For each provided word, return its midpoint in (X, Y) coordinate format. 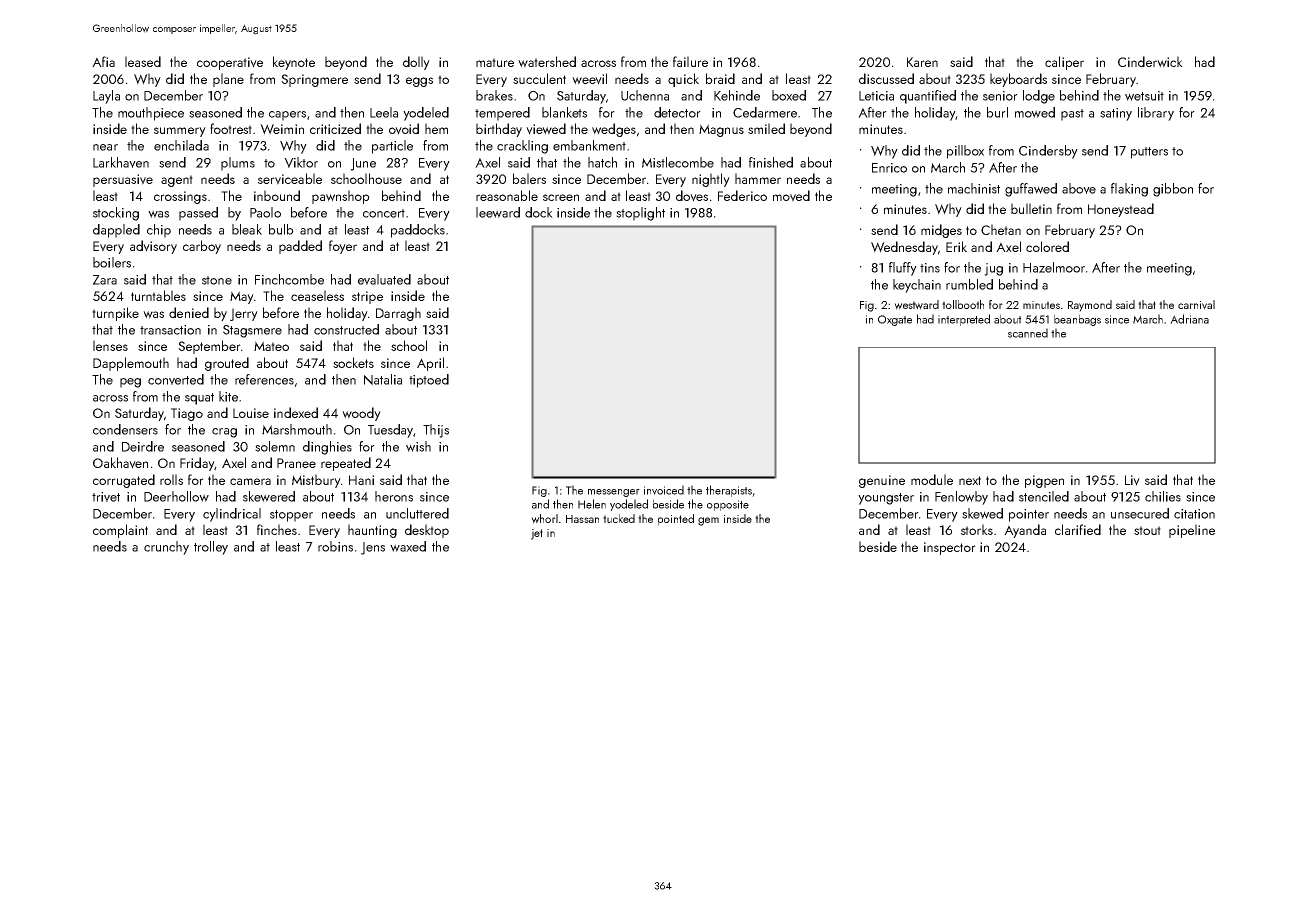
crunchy (166, 548)
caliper (1064, 63)
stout (1147, 530)
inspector (950, 548)
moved (791, 196)
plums (238, 164)
